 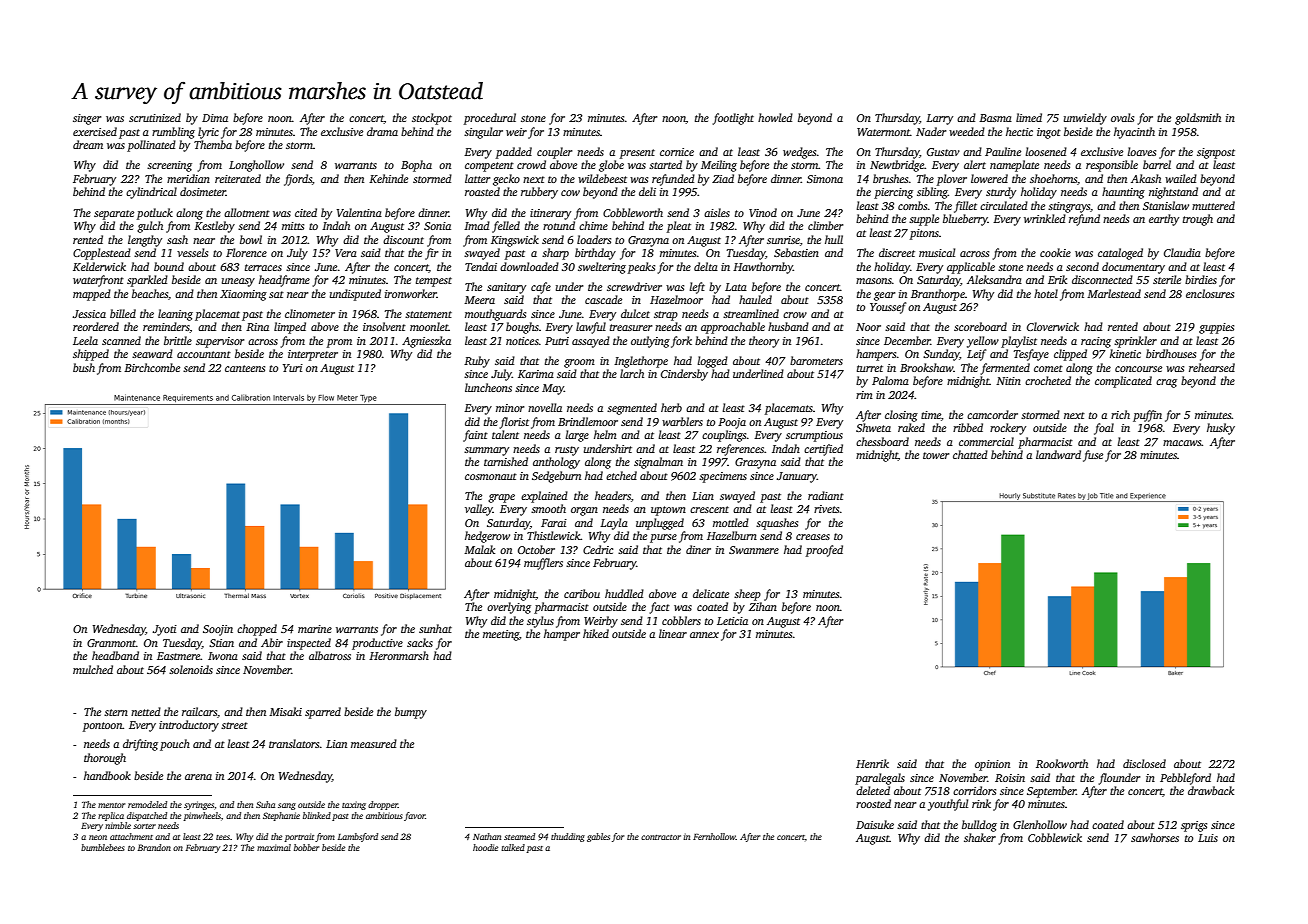 What do you see at coordinates (939, 119) in the document?
I see `Larry` at bounding box center [939, 119].
